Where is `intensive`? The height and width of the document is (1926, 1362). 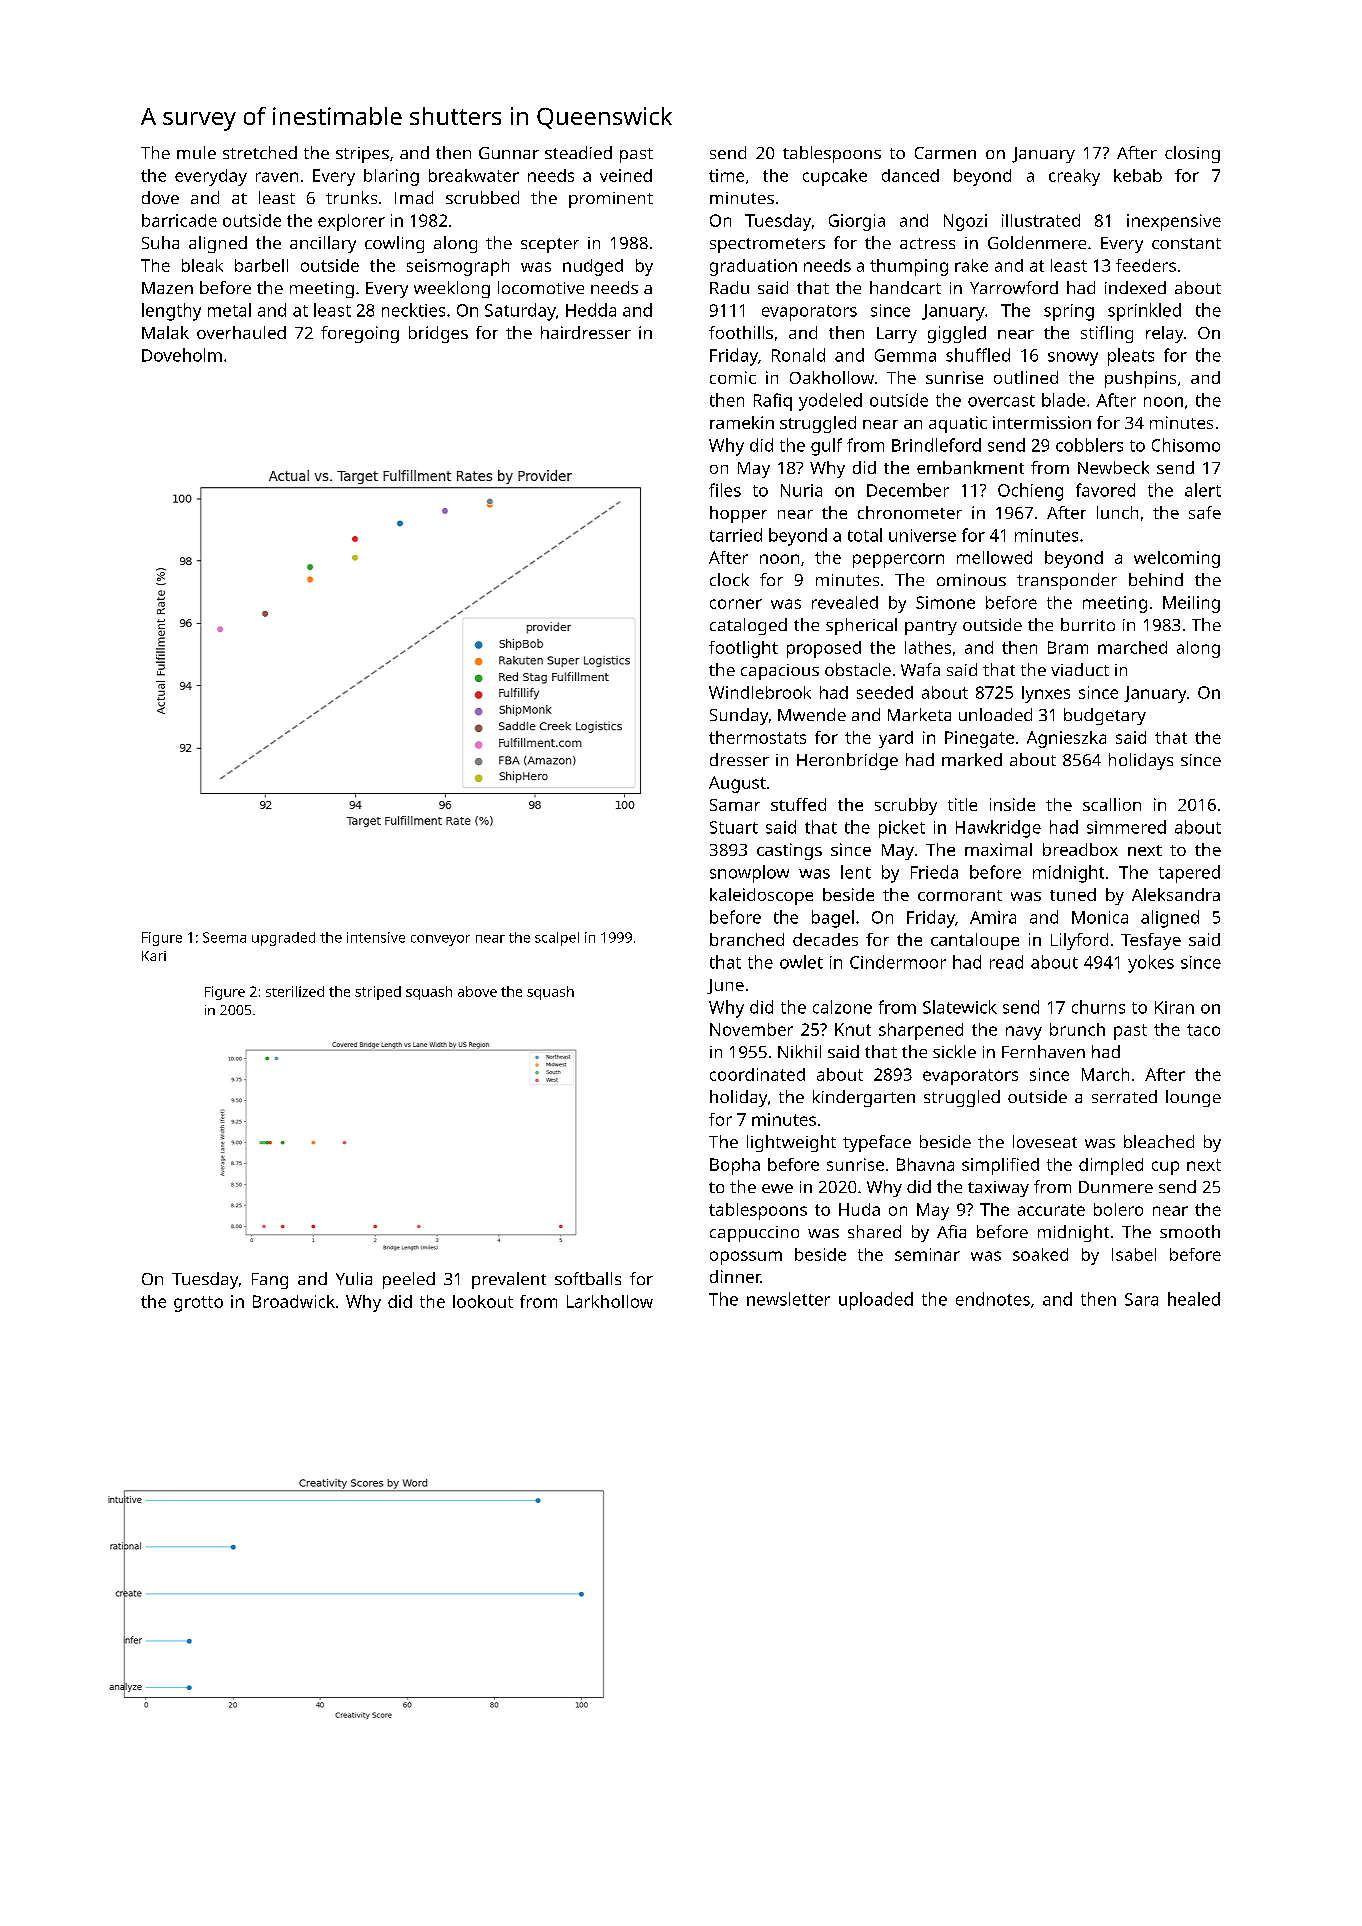
intensive is located at coordinates (376, 937).
